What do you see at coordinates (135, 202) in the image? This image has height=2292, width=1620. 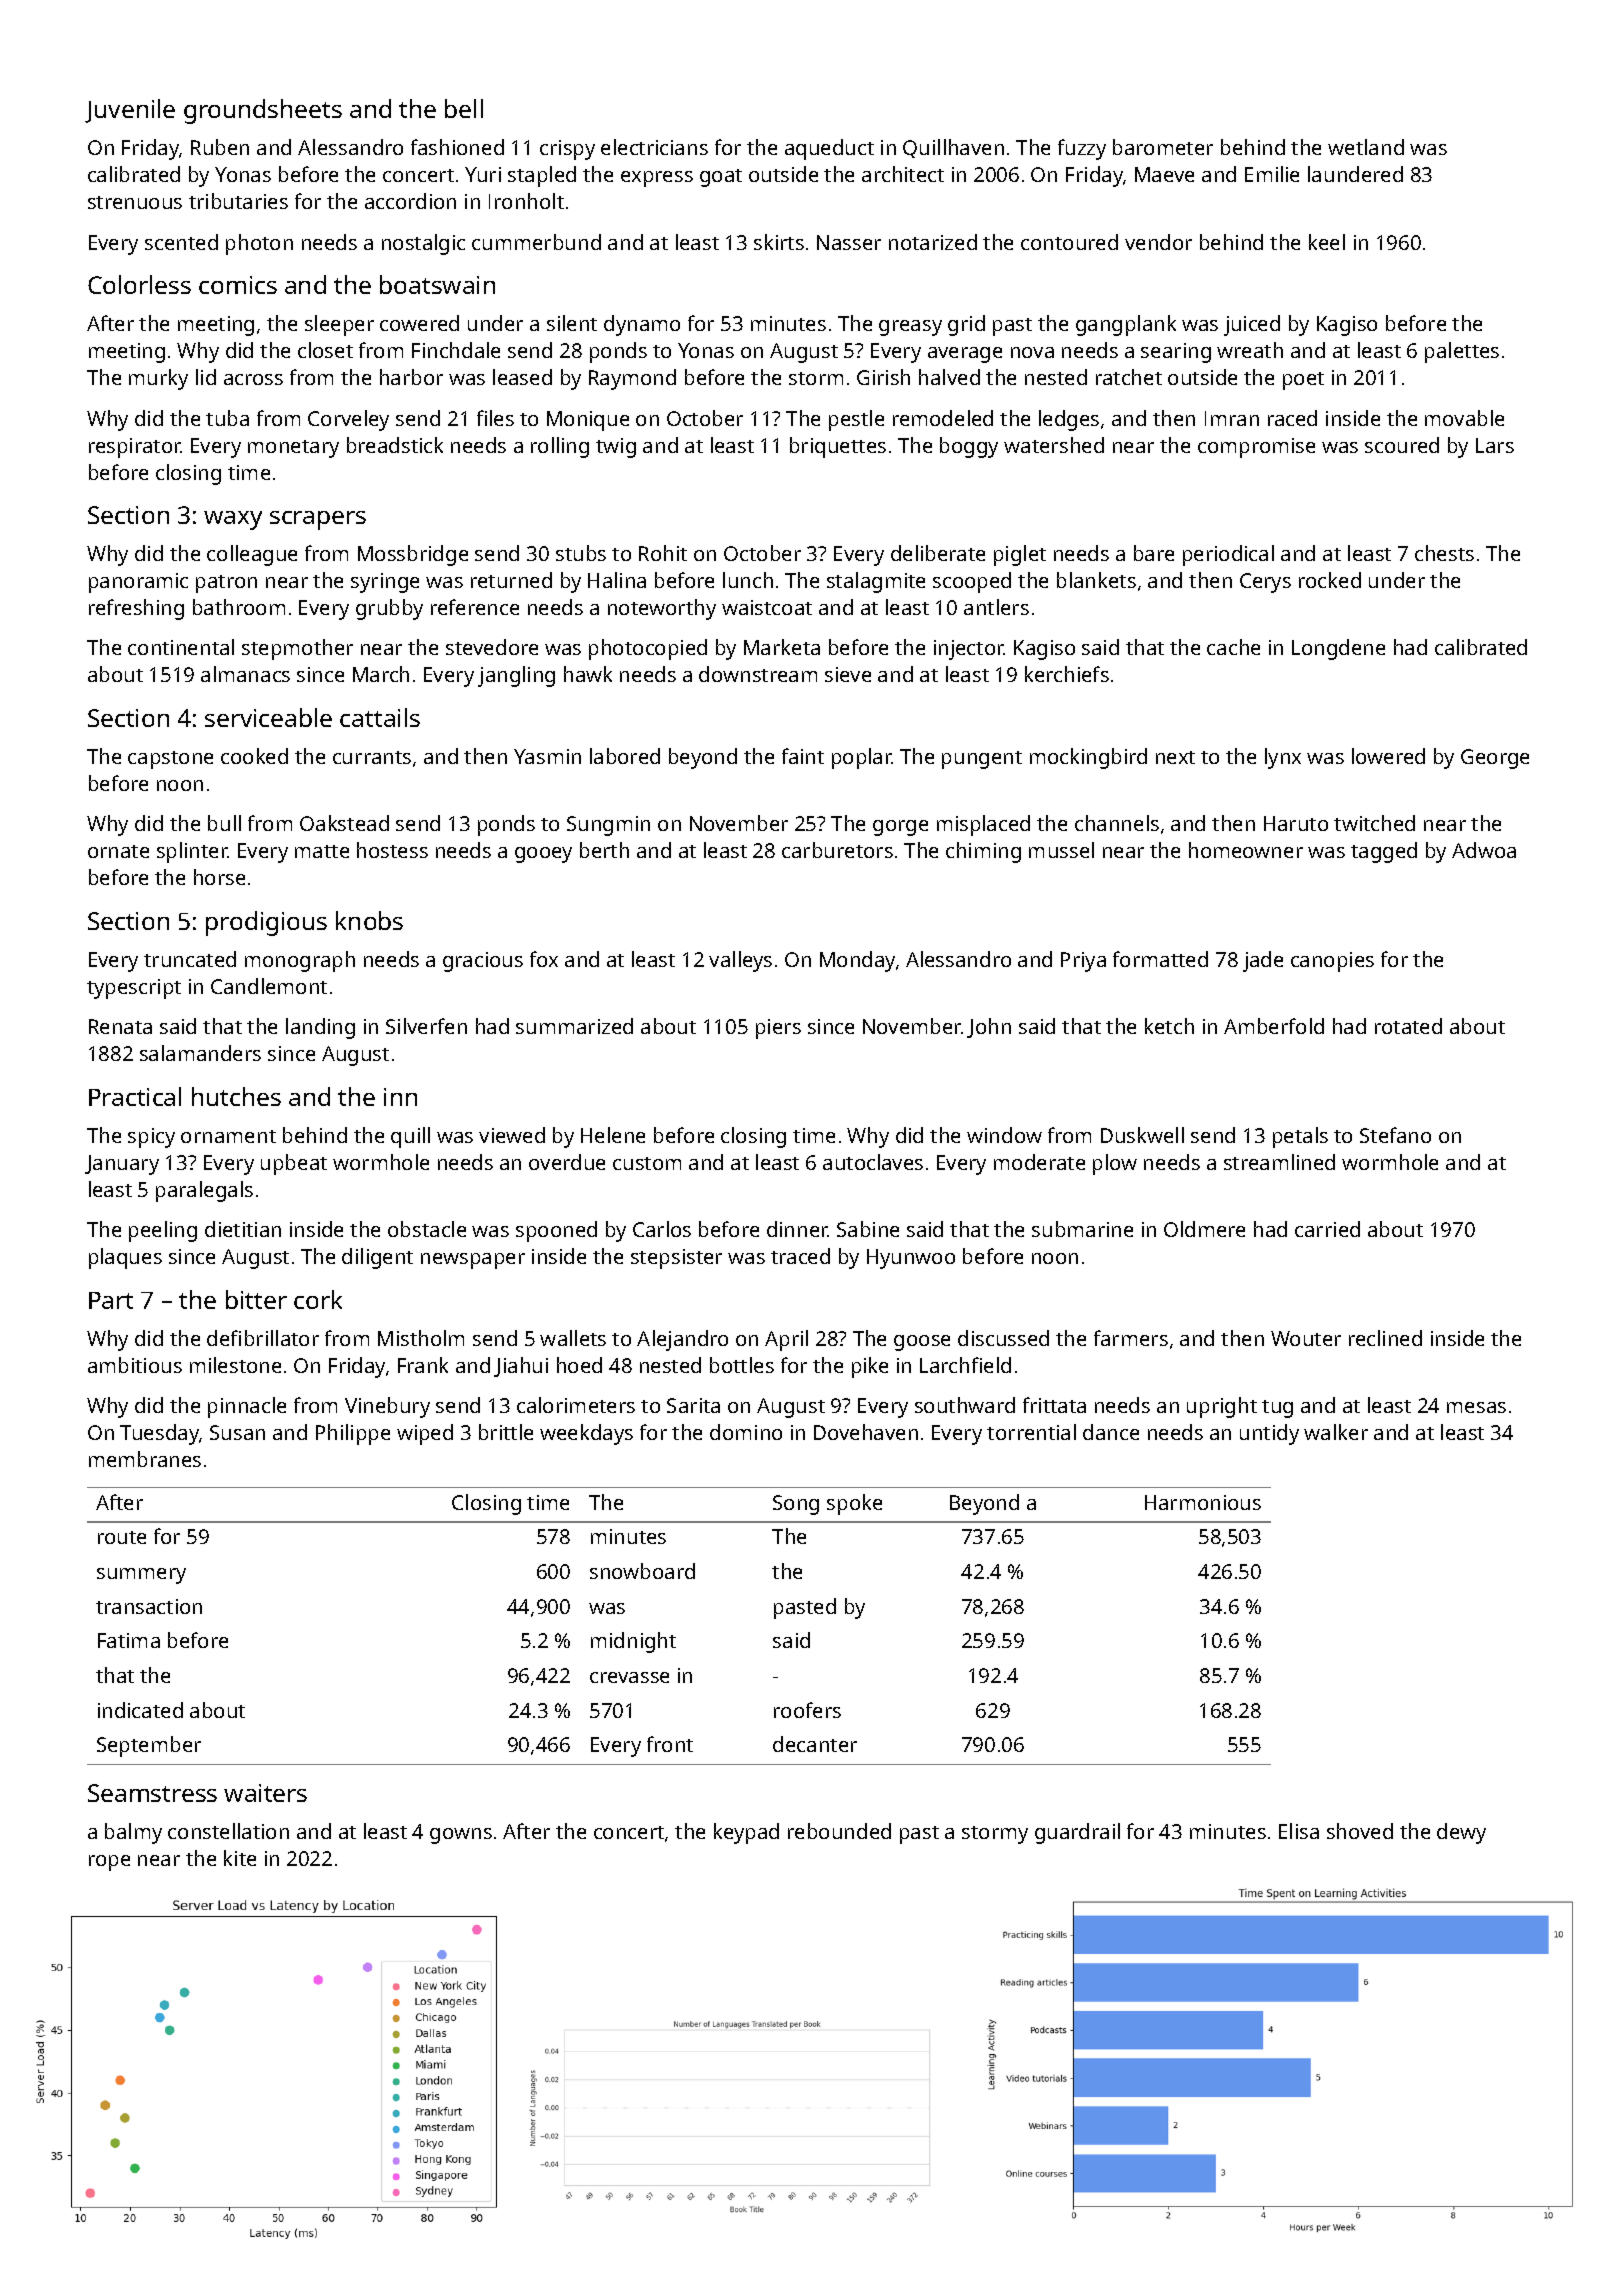 I see `strenuous` at bounding box center [135, 202].
